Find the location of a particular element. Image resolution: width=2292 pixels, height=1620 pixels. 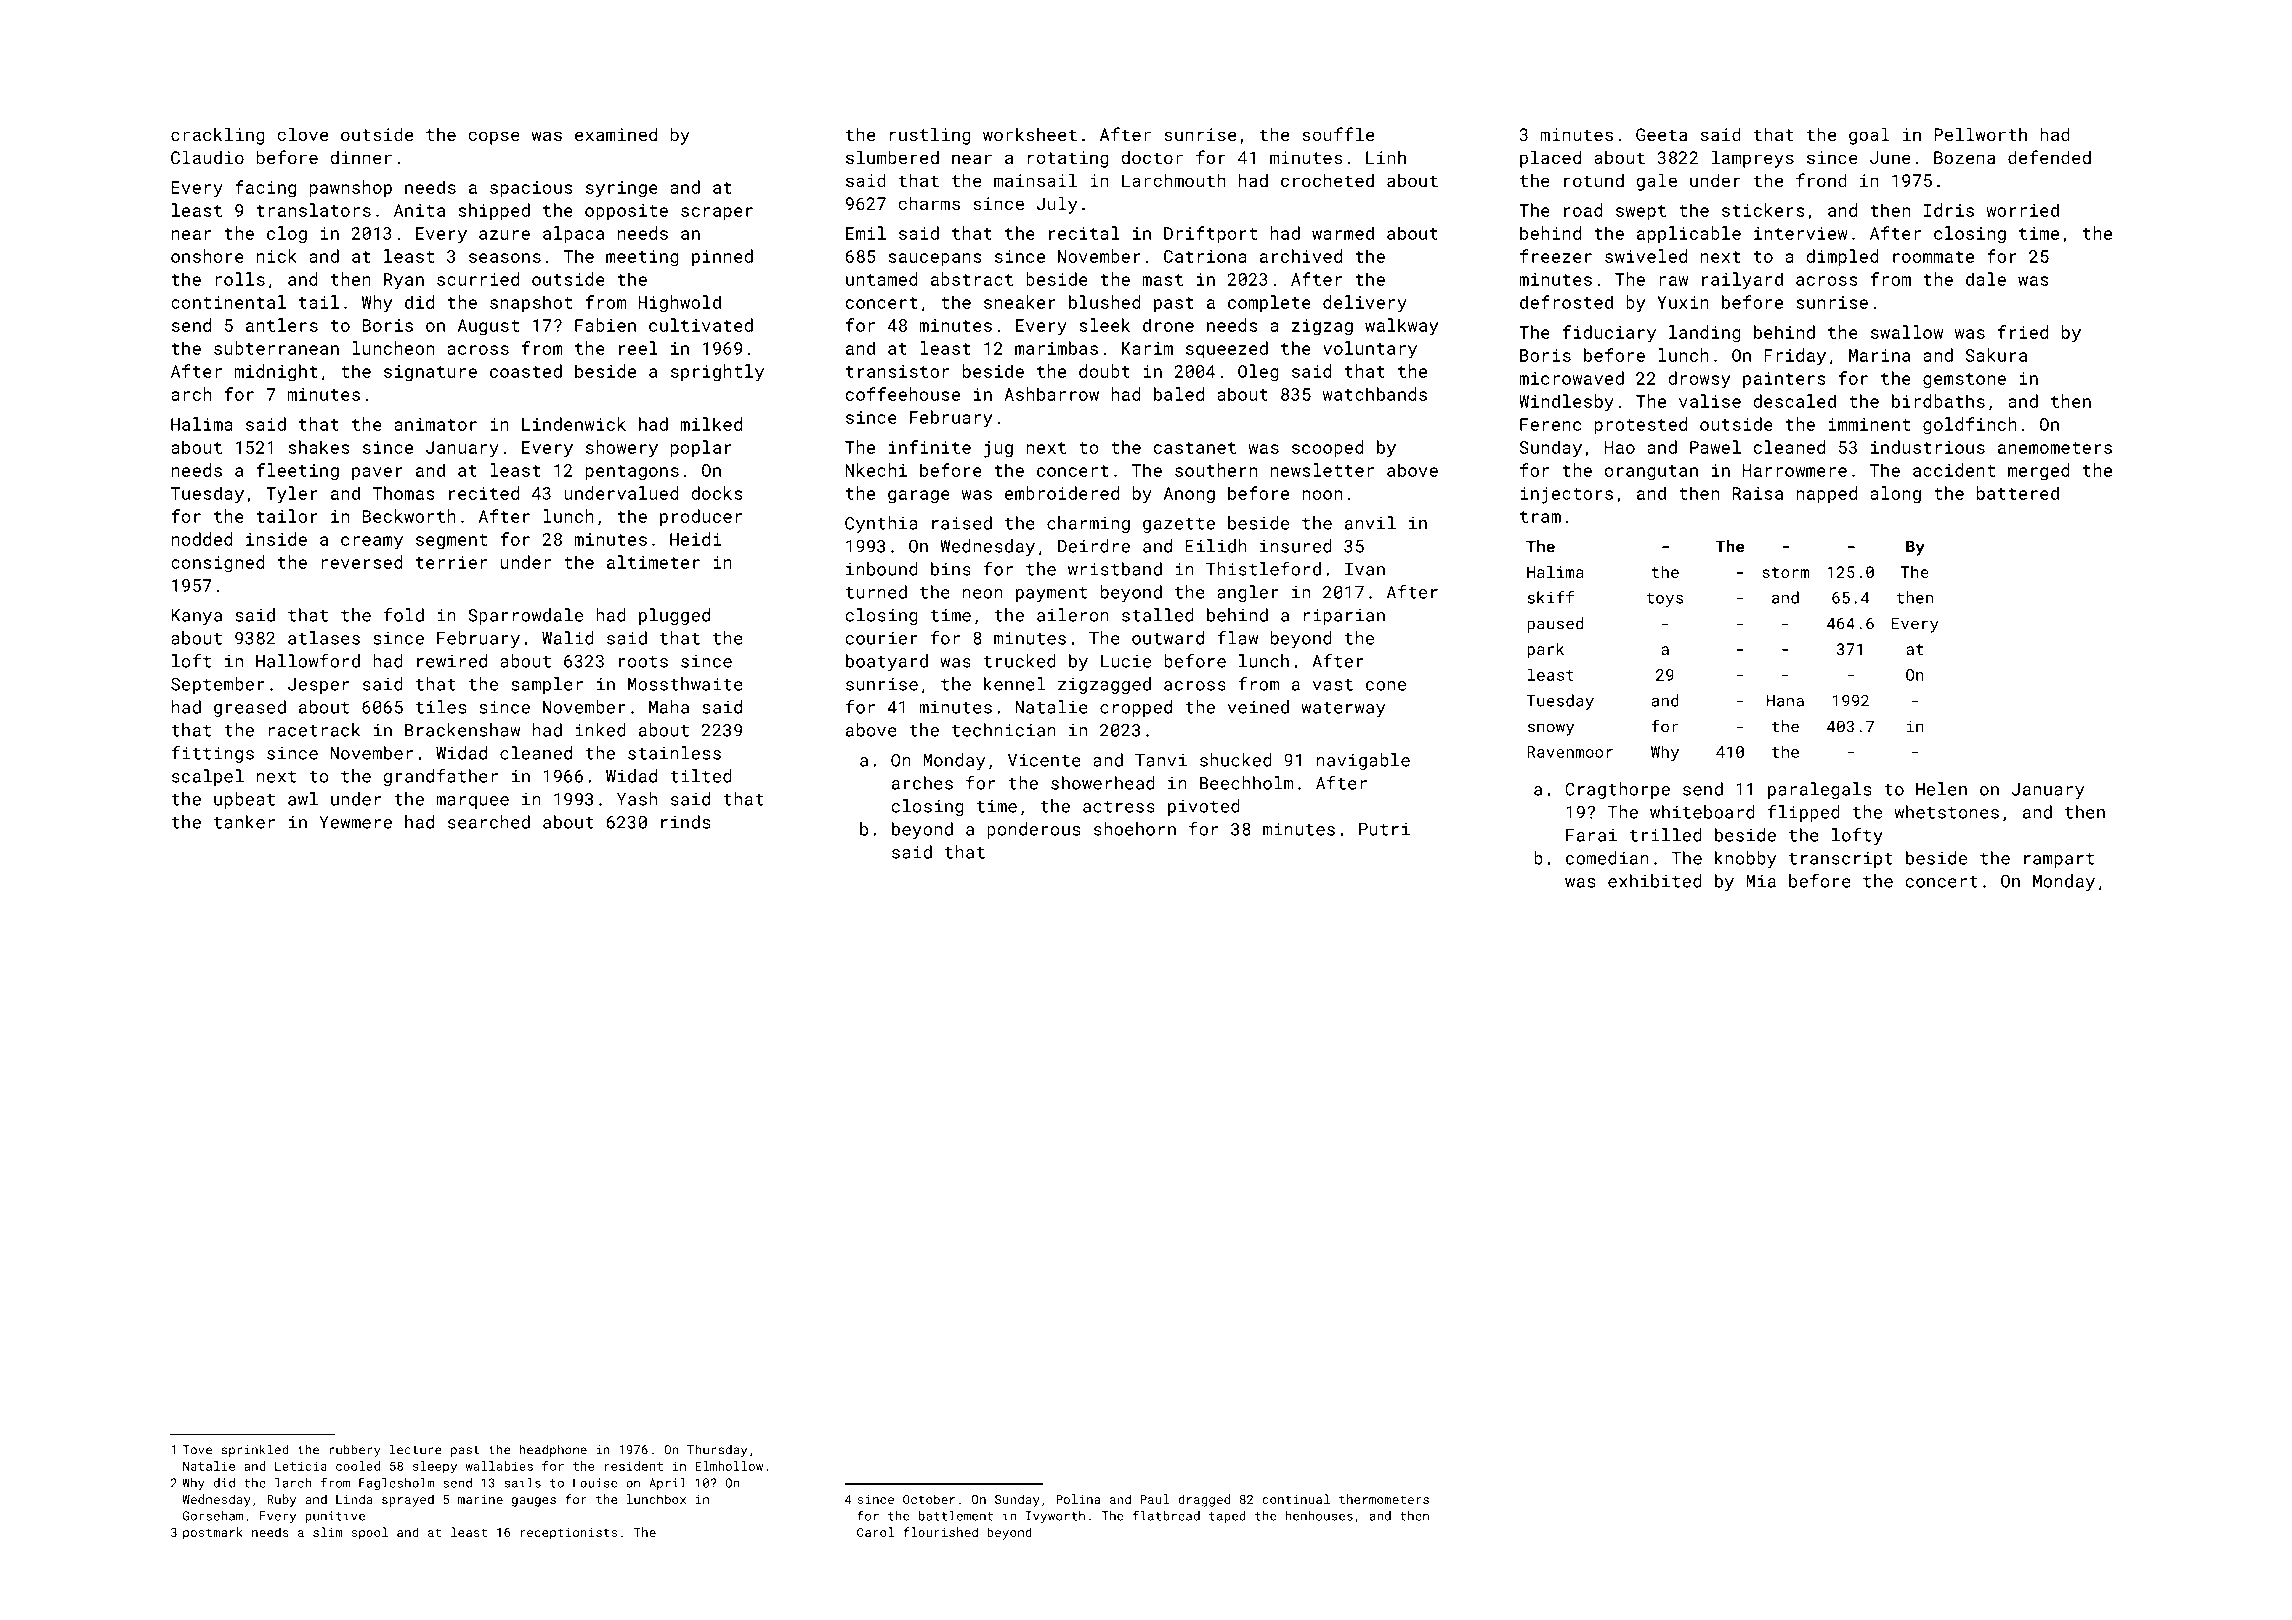

sprinkled is located at coordinates (255, 1450).
